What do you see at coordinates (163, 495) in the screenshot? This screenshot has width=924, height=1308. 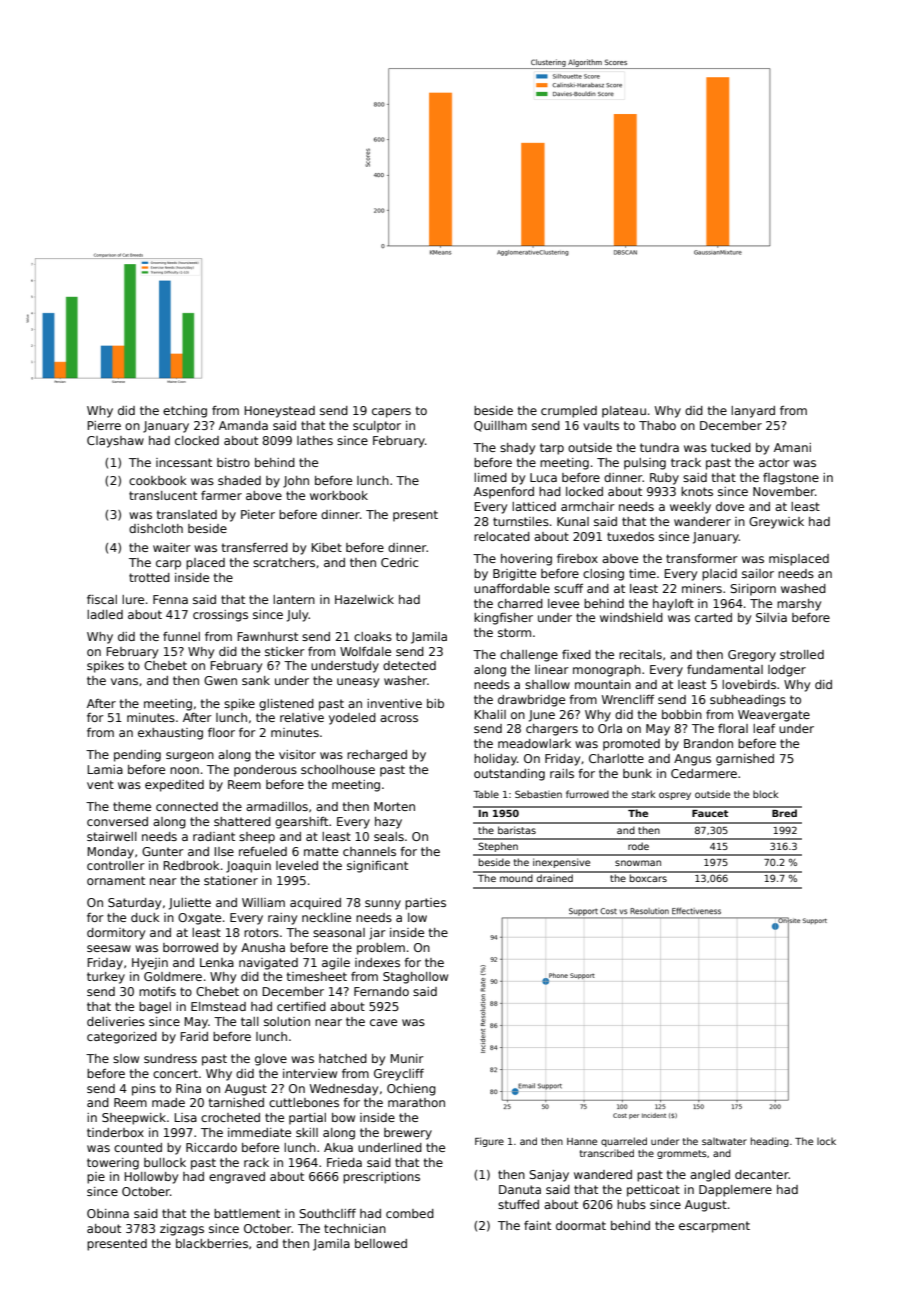 I see `translucent` at bounding box center [163, 495].
